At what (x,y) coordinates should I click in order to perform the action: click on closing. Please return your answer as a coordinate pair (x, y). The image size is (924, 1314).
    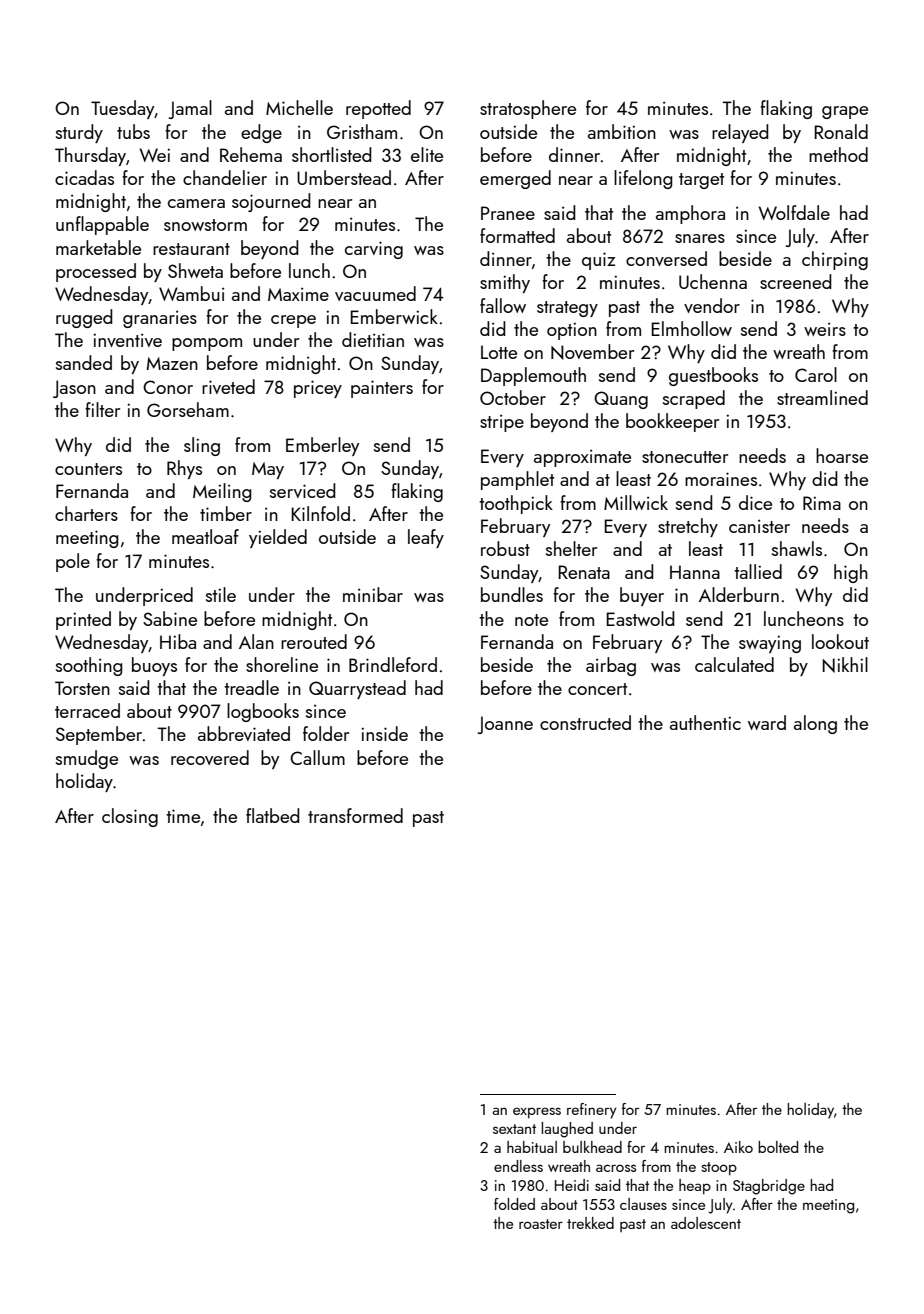
    Looking at the image, I should click on (130, 817).
